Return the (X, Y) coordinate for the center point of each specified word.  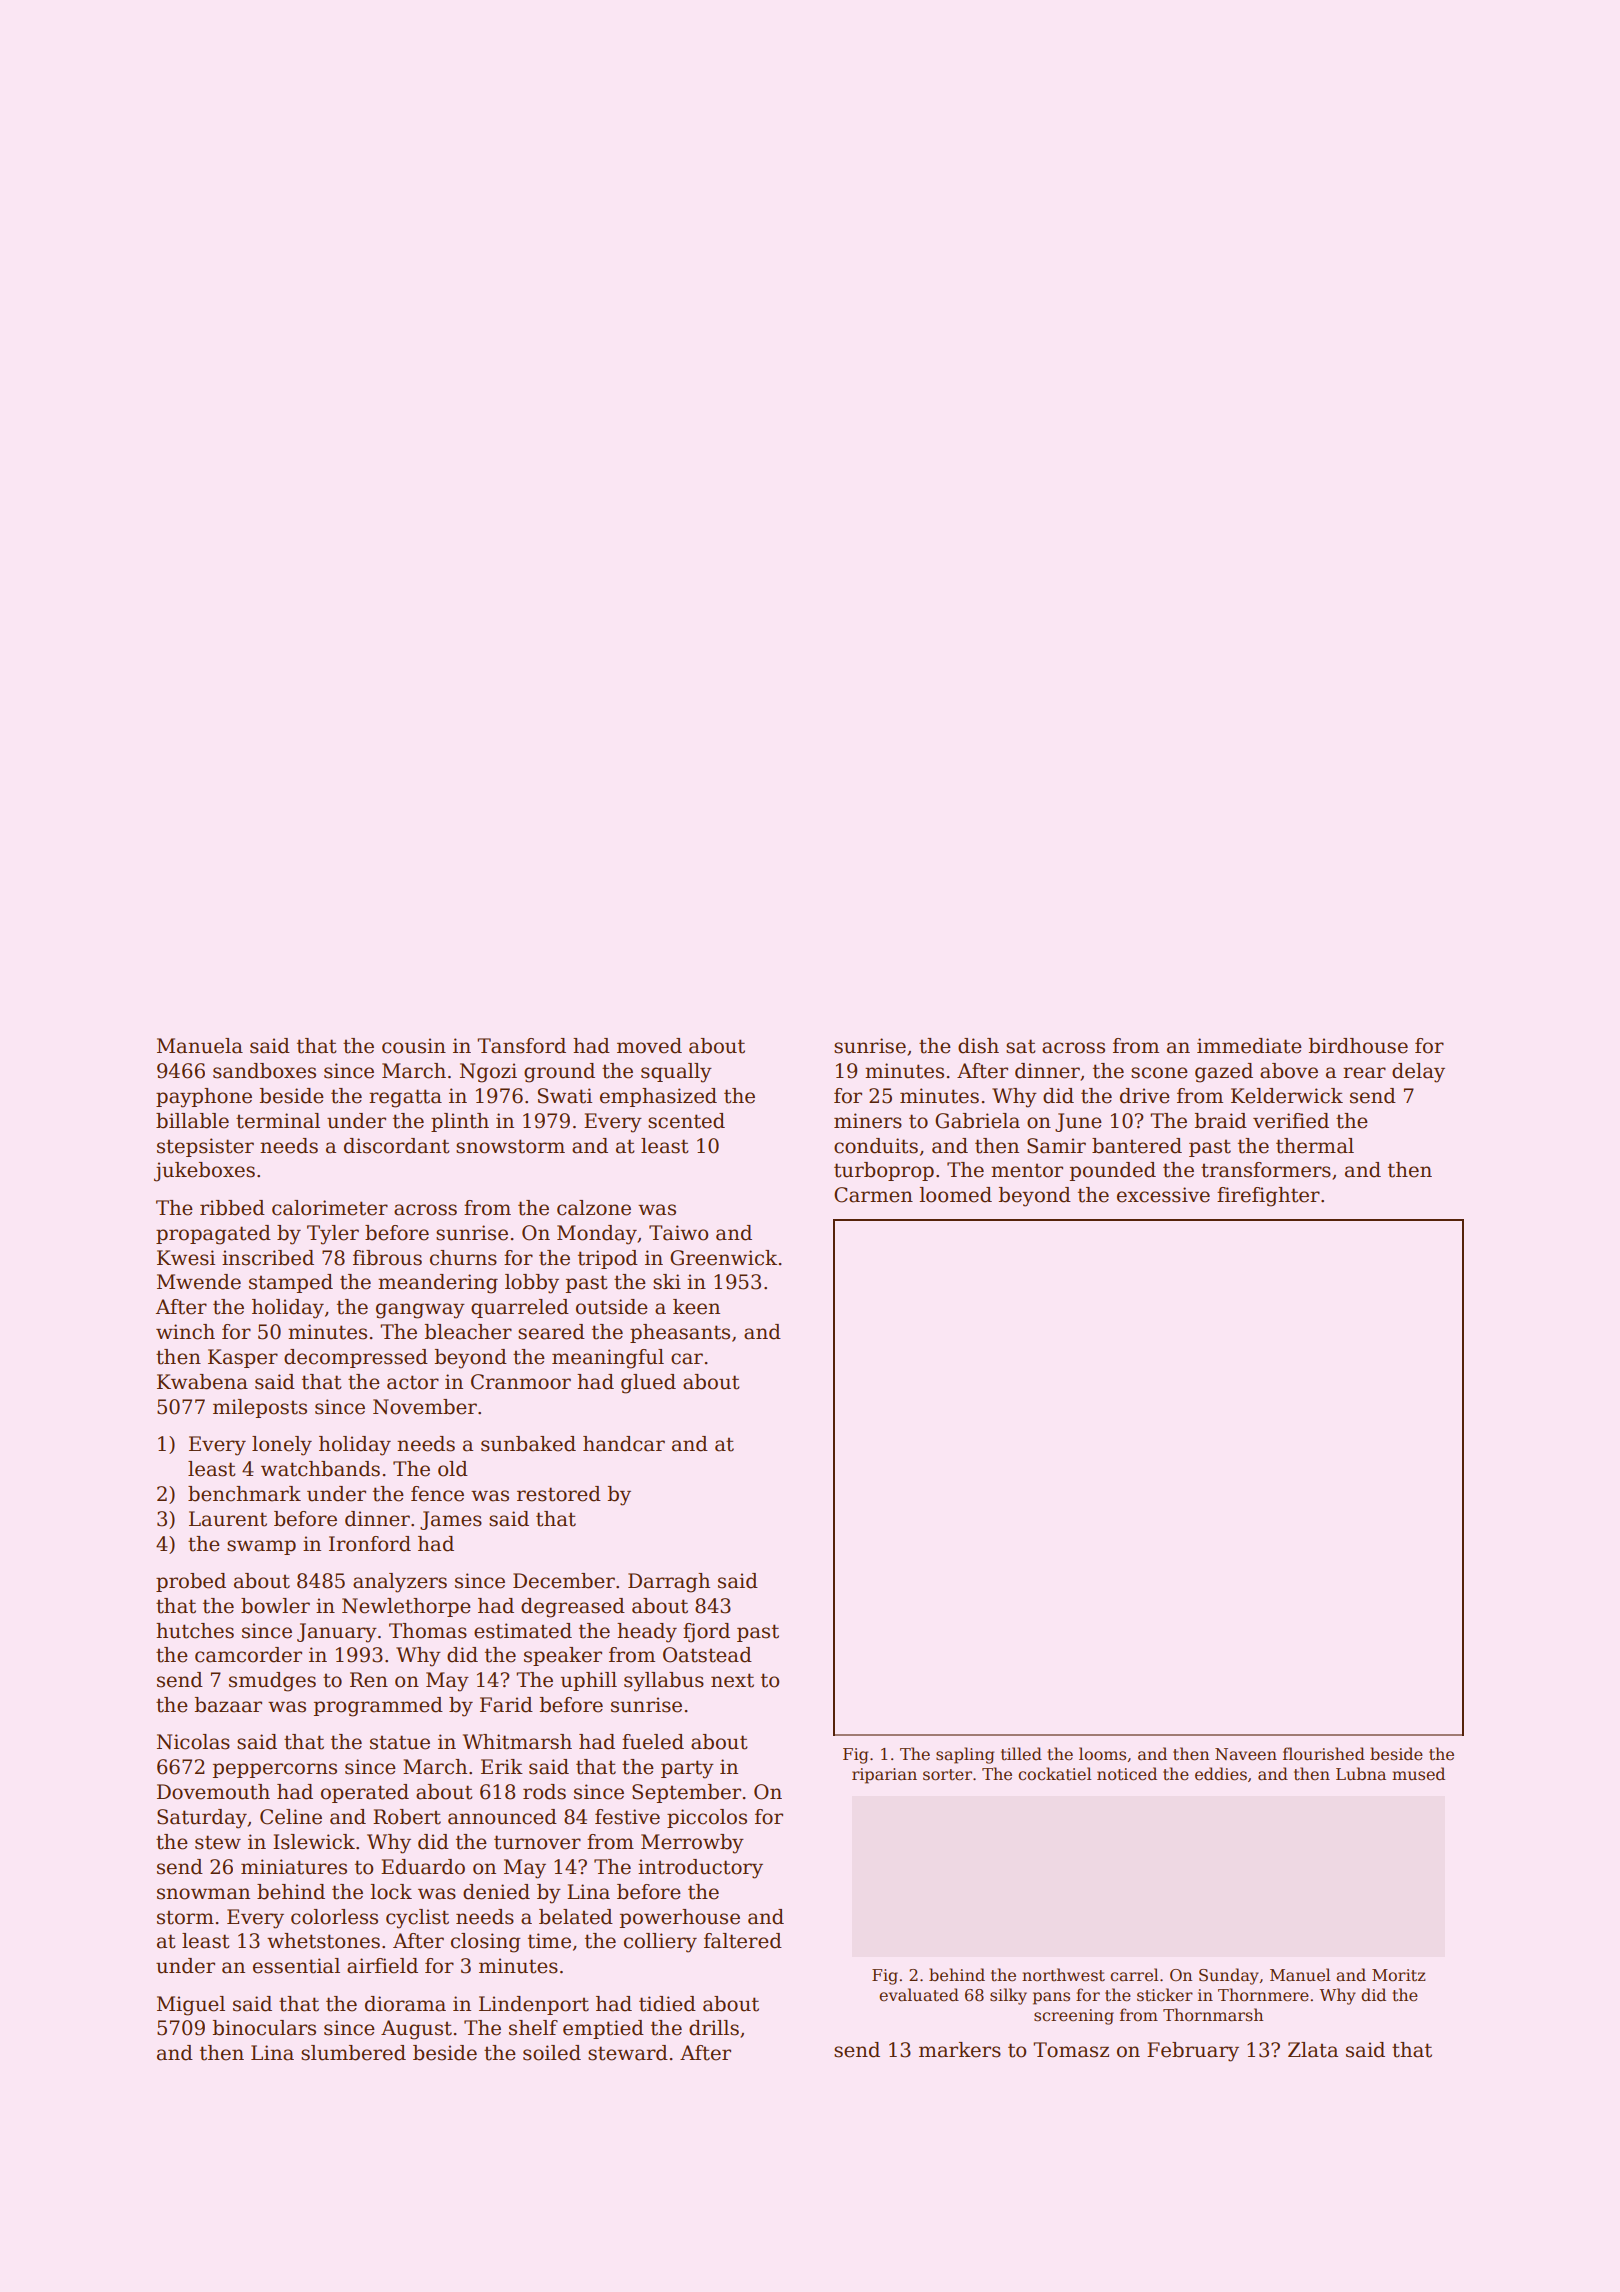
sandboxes (264, 1071)
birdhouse (1358, 1046)
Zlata (1313, 2050)
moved (649, 1046)
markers (960, 2050)
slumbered (353, 2053)
